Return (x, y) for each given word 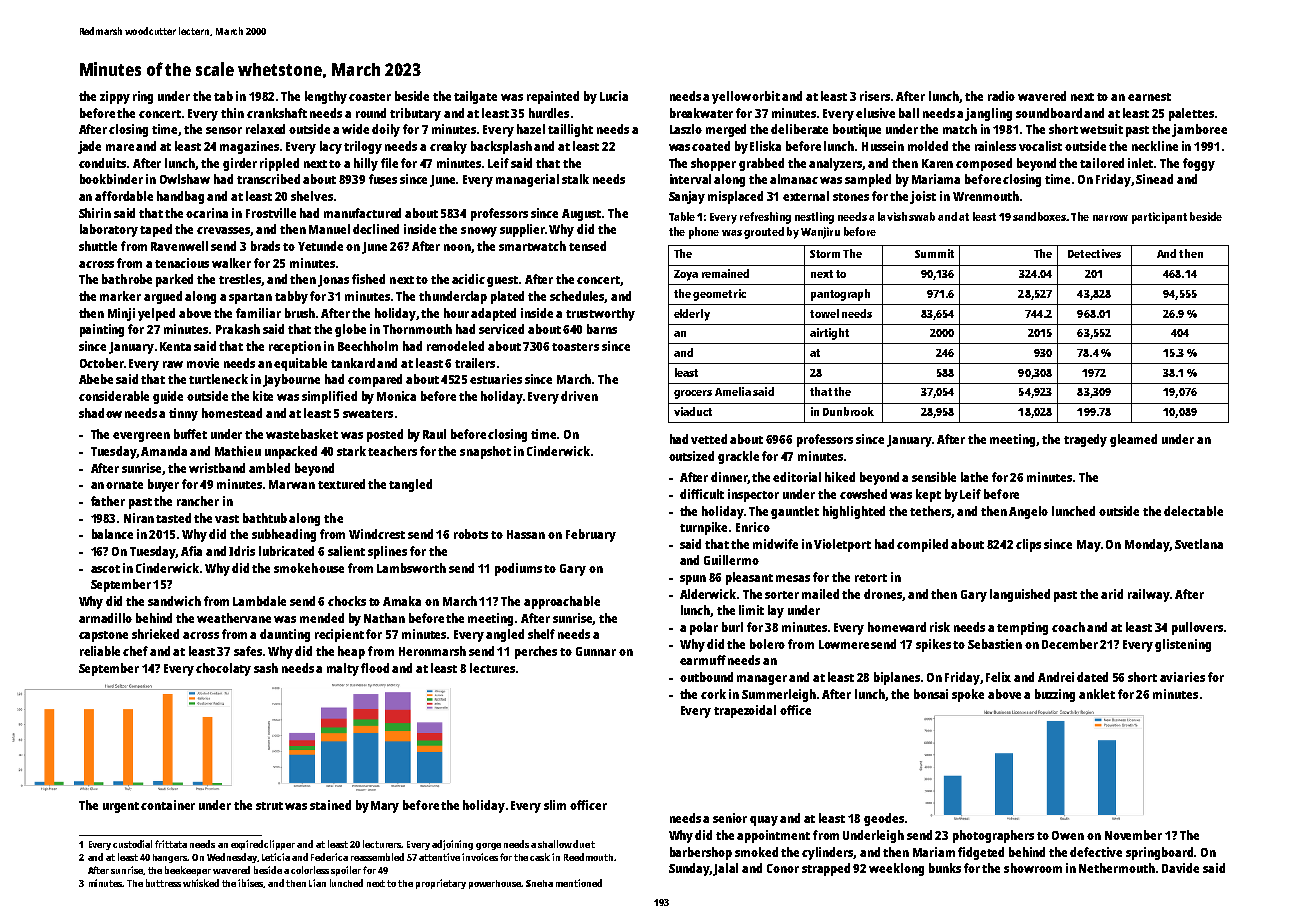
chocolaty (223, 669)
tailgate (475, 97)
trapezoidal (745, 711)
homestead (232, 413)
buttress (163, 883)
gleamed (1133, 440)
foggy (1199, 164)
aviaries (1182, 677)
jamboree (1199, 130)
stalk (575, 179)
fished (368, 279)
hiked (840, 477)
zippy (115, 97)
